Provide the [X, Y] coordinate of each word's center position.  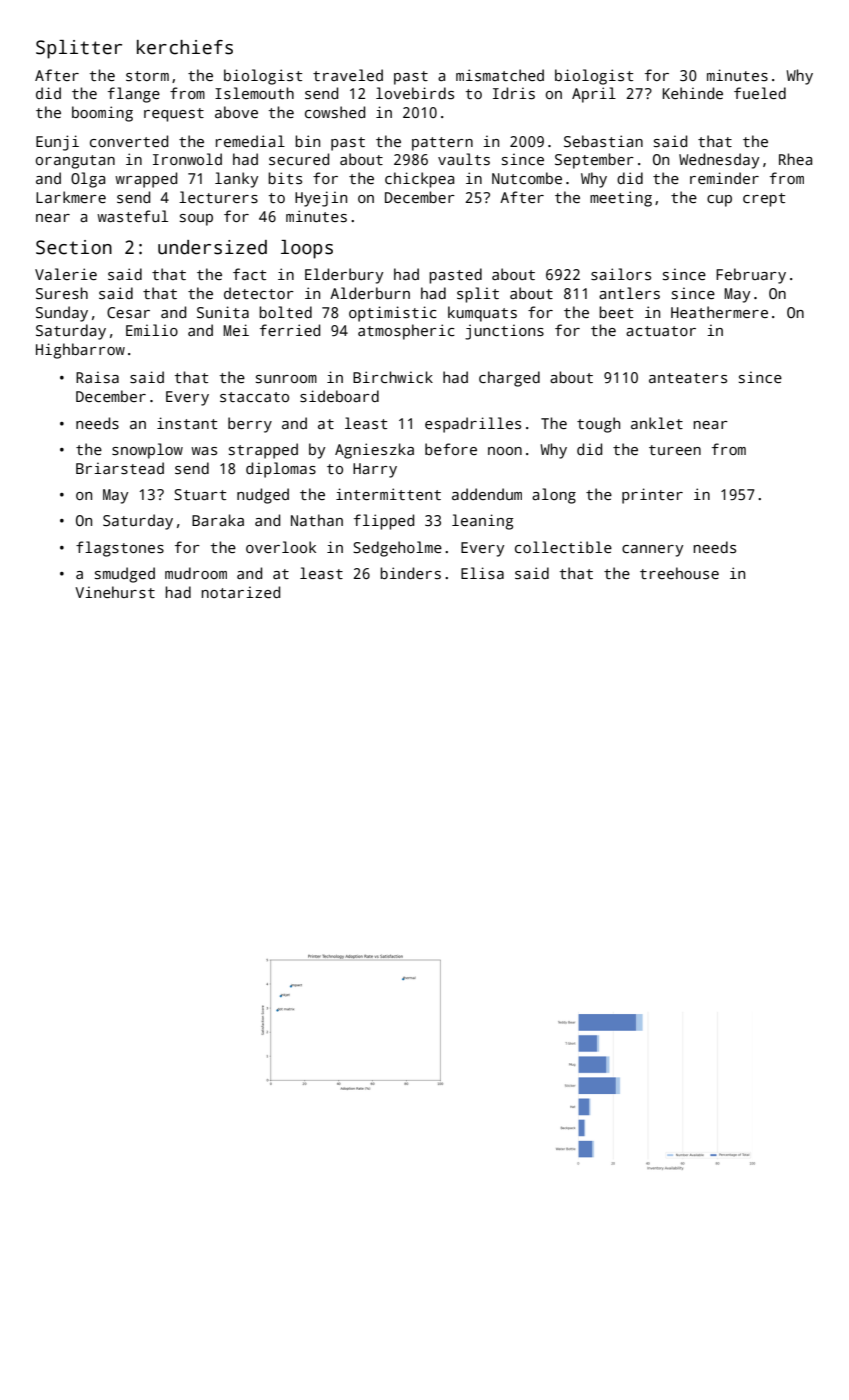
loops [307, 249]
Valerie [66, 274]
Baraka [218, 520]
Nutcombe [527, 178]
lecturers [218, 197]
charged [509, 379]
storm [147, 76]
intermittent [388, 494]
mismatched [500, 75]
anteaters [688, 378]
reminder [724, 178]
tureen [675, 450]
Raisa [97, 377]
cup [719, 201]
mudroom [196, 573]
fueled [760, 93]
